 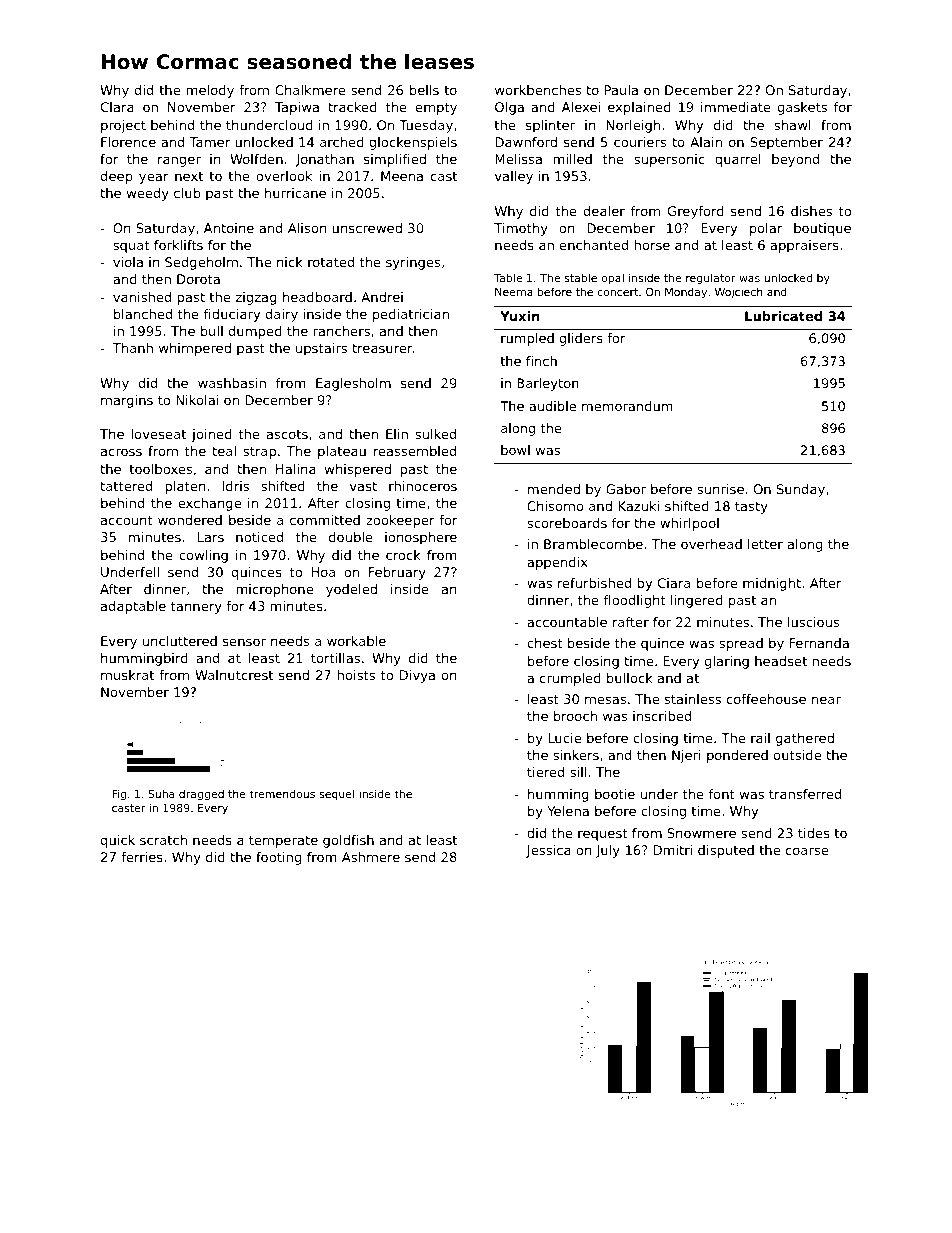 I want to click on Chalkmere, so click(x=310, y=90).
